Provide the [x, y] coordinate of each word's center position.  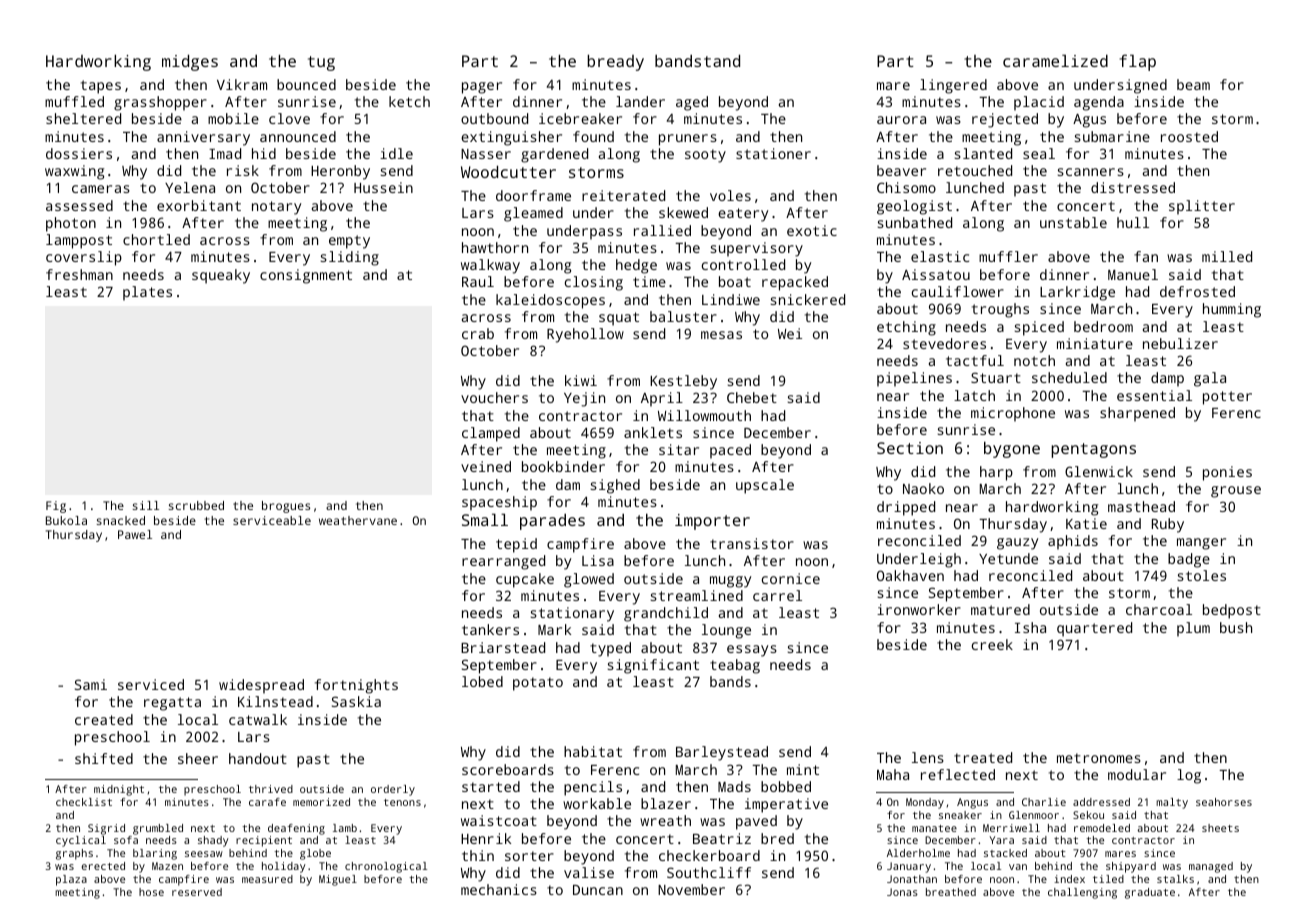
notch [1034, 360]
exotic [812, 230]
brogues [286, 507]
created [104, 719]
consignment [306, 276]
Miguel [338, 880]
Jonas [902, 892]
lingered [953, 86]
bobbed [786, 786]
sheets [1220, 828]
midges [190, 62]
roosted [1189, 136]
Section [910, 448]
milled [1227, 256]
